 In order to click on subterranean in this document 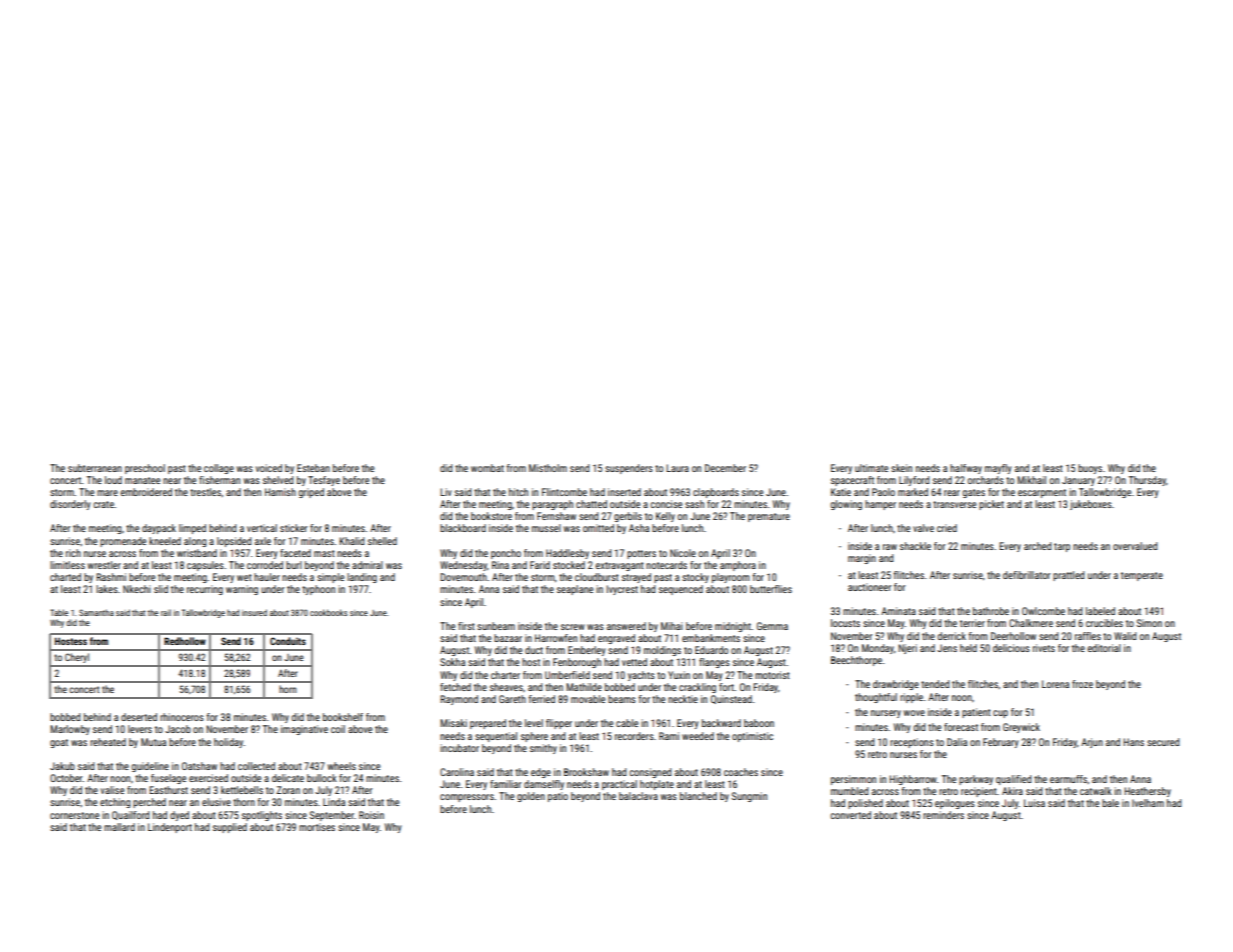, I will do `click(95, 468)`.
